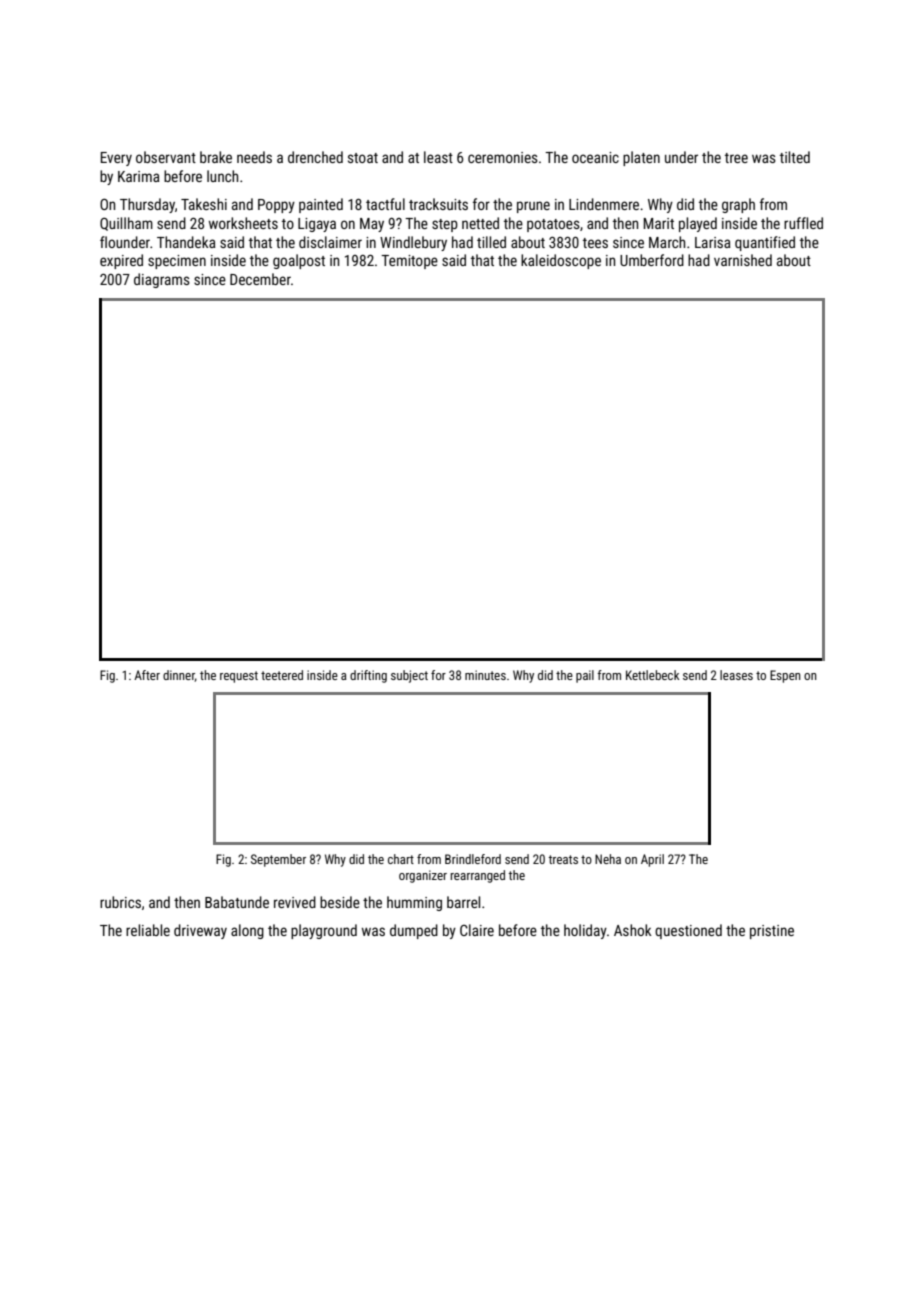  I want to click on Claire, so click(477, 930).
